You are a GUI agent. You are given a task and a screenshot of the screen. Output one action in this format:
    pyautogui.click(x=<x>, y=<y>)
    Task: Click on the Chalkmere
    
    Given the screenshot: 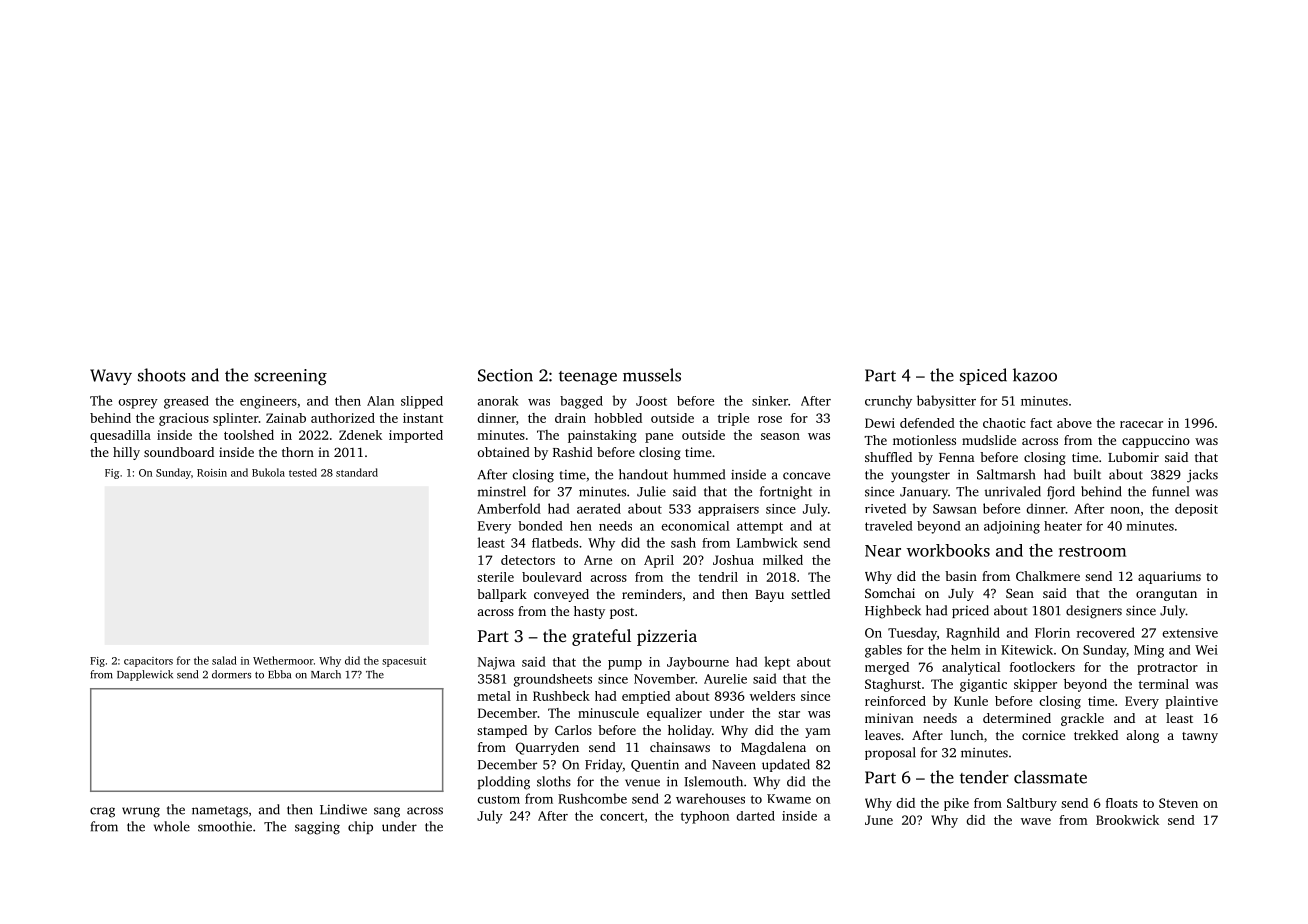 What is the action you would take?
    pyautogui.click(x=1048, y=576)
